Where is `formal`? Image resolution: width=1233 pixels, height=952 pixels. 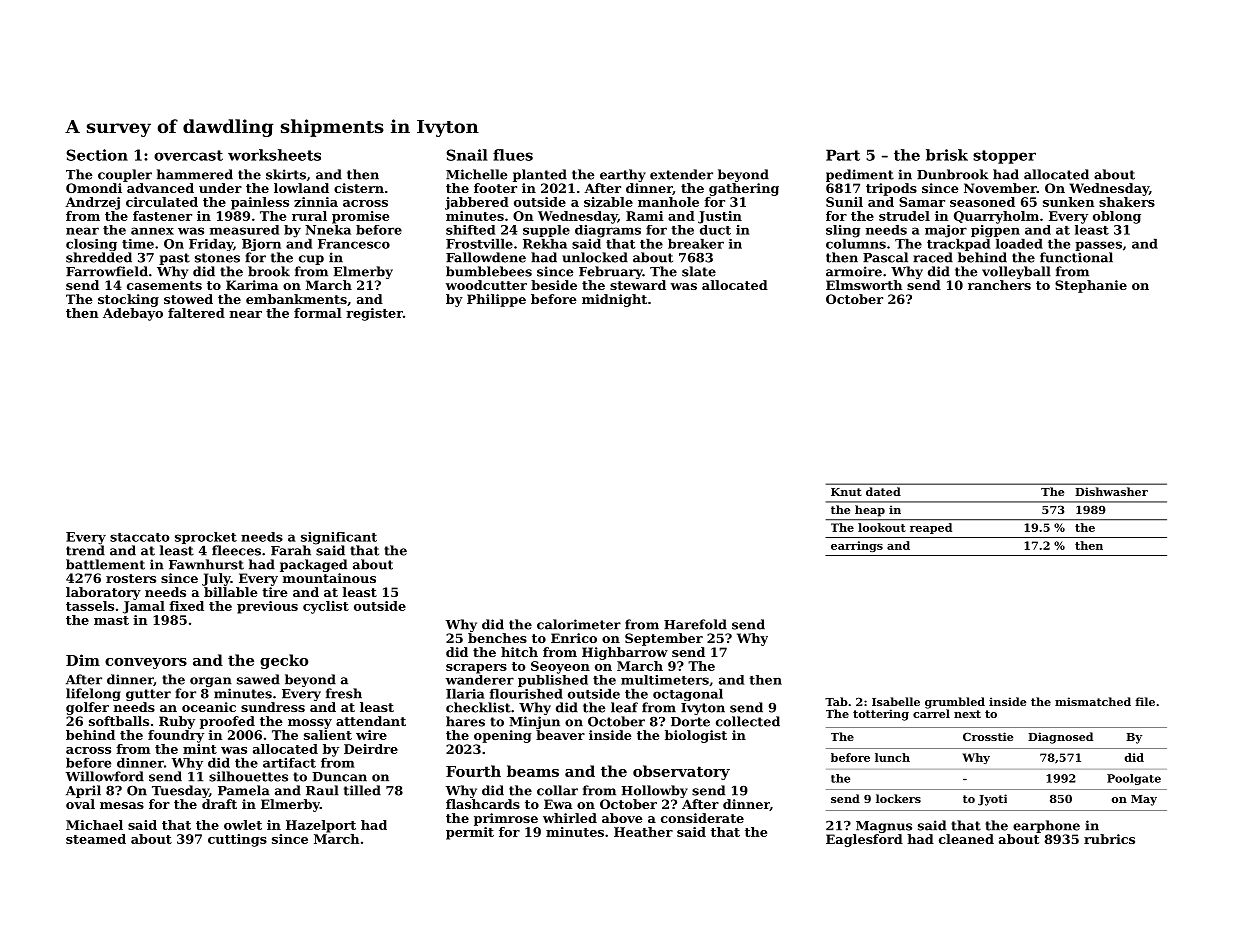 formal is located at coordinates (317, 313).
